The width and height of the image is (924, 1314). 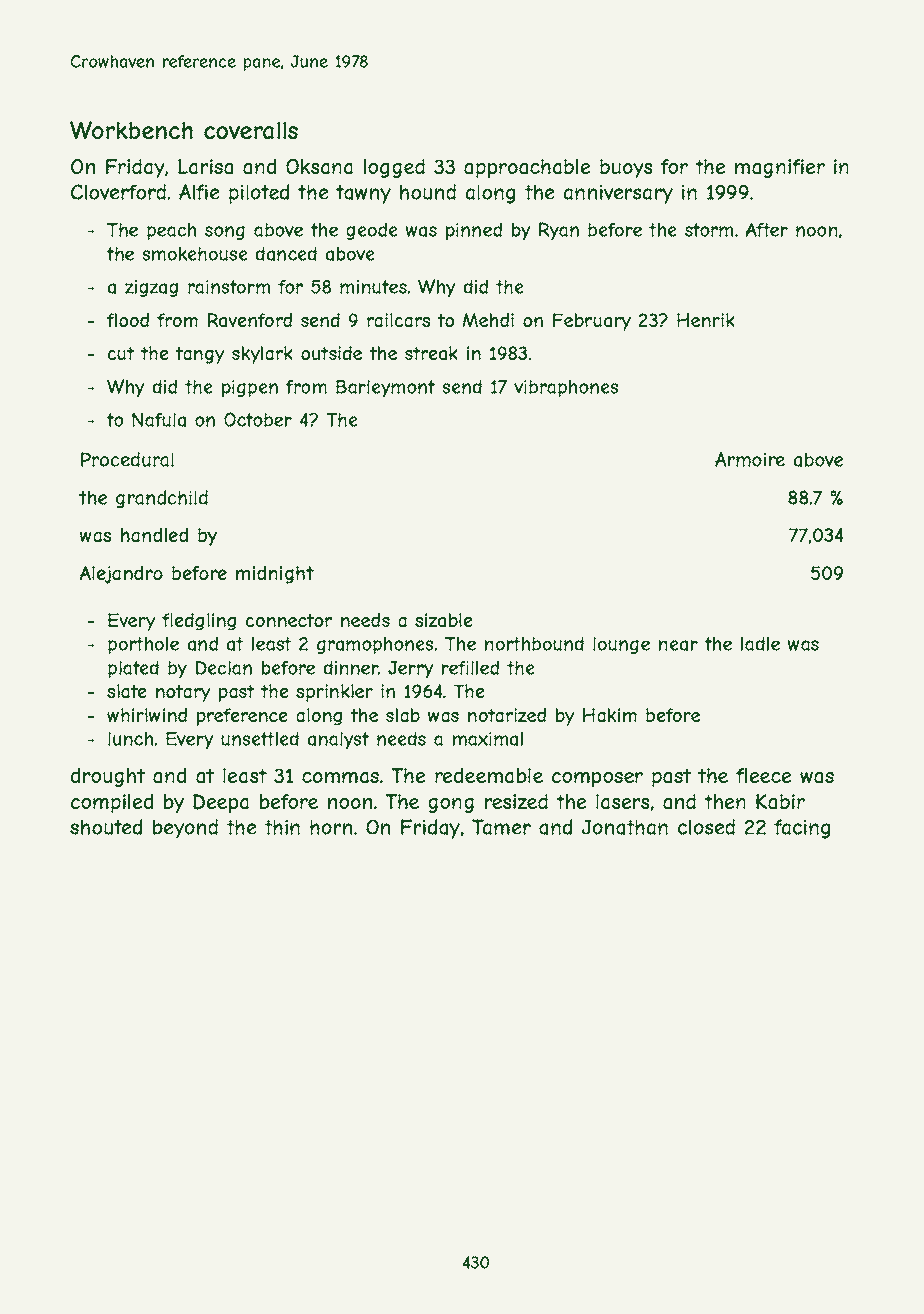 What do you see at coordinates (750, 459) in the image?
I see `Armoire` at bounding box center [750, 459].
